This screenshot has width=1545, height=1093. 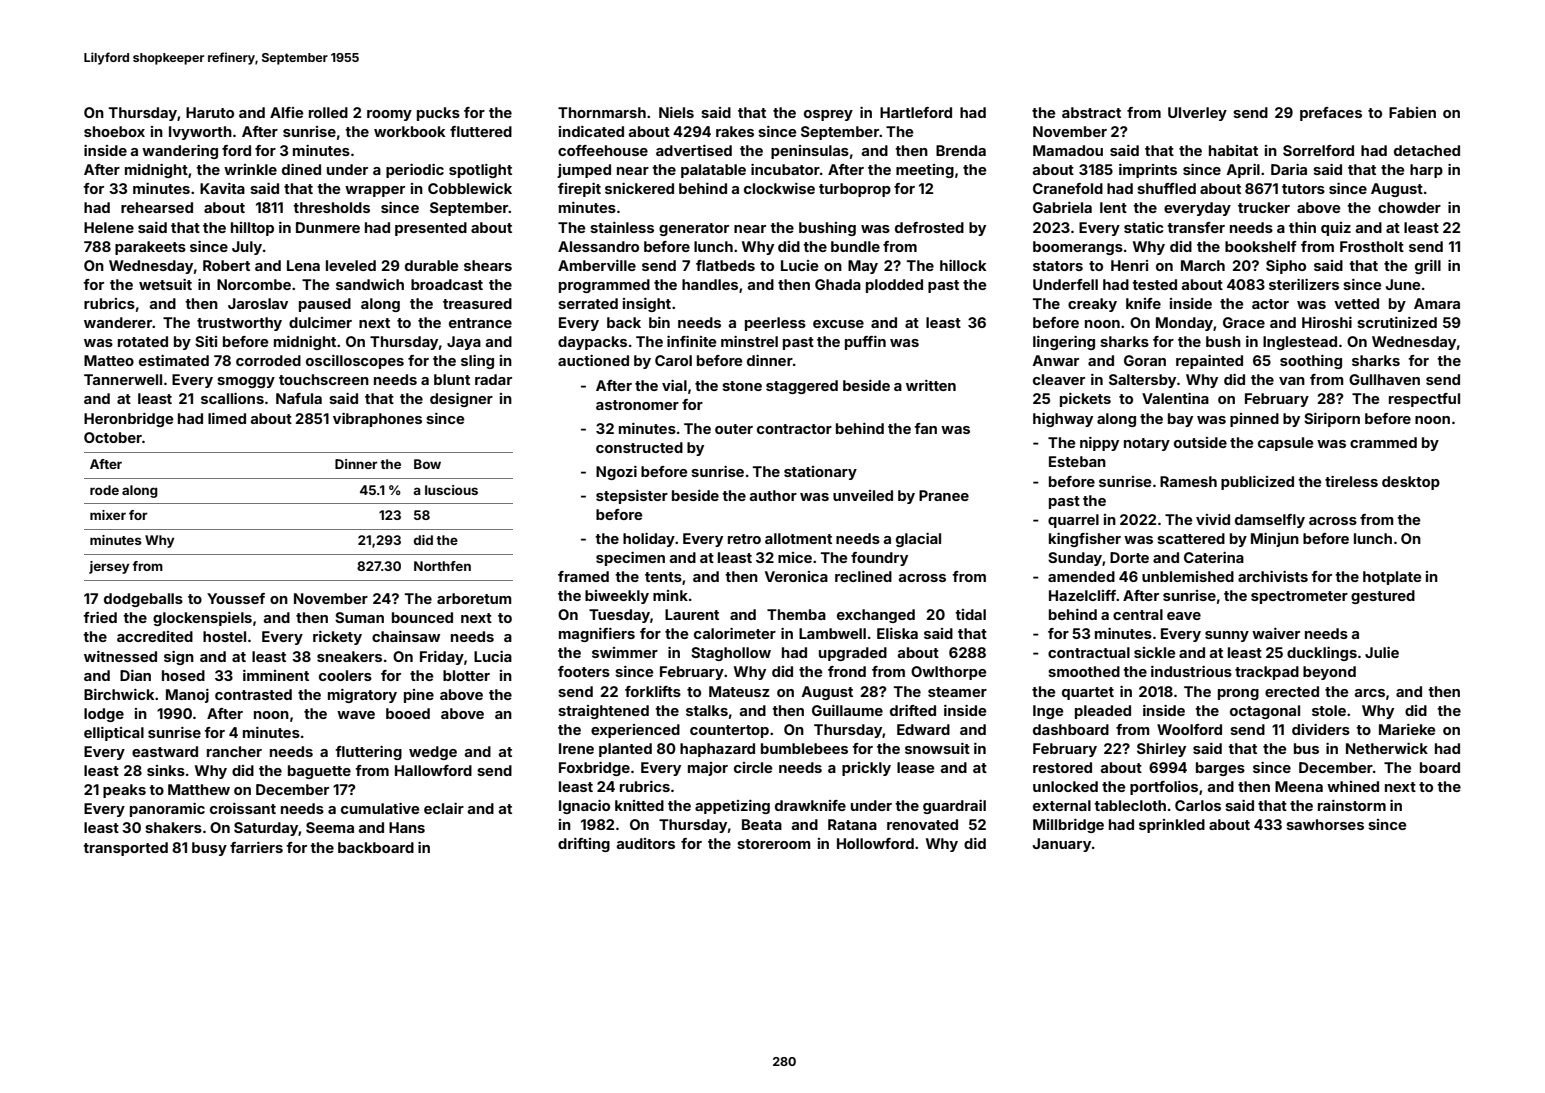 What do you see at coordinates (474, 598) in the screenshot?
I see `arboretum` at bounding box center [474, 598].
